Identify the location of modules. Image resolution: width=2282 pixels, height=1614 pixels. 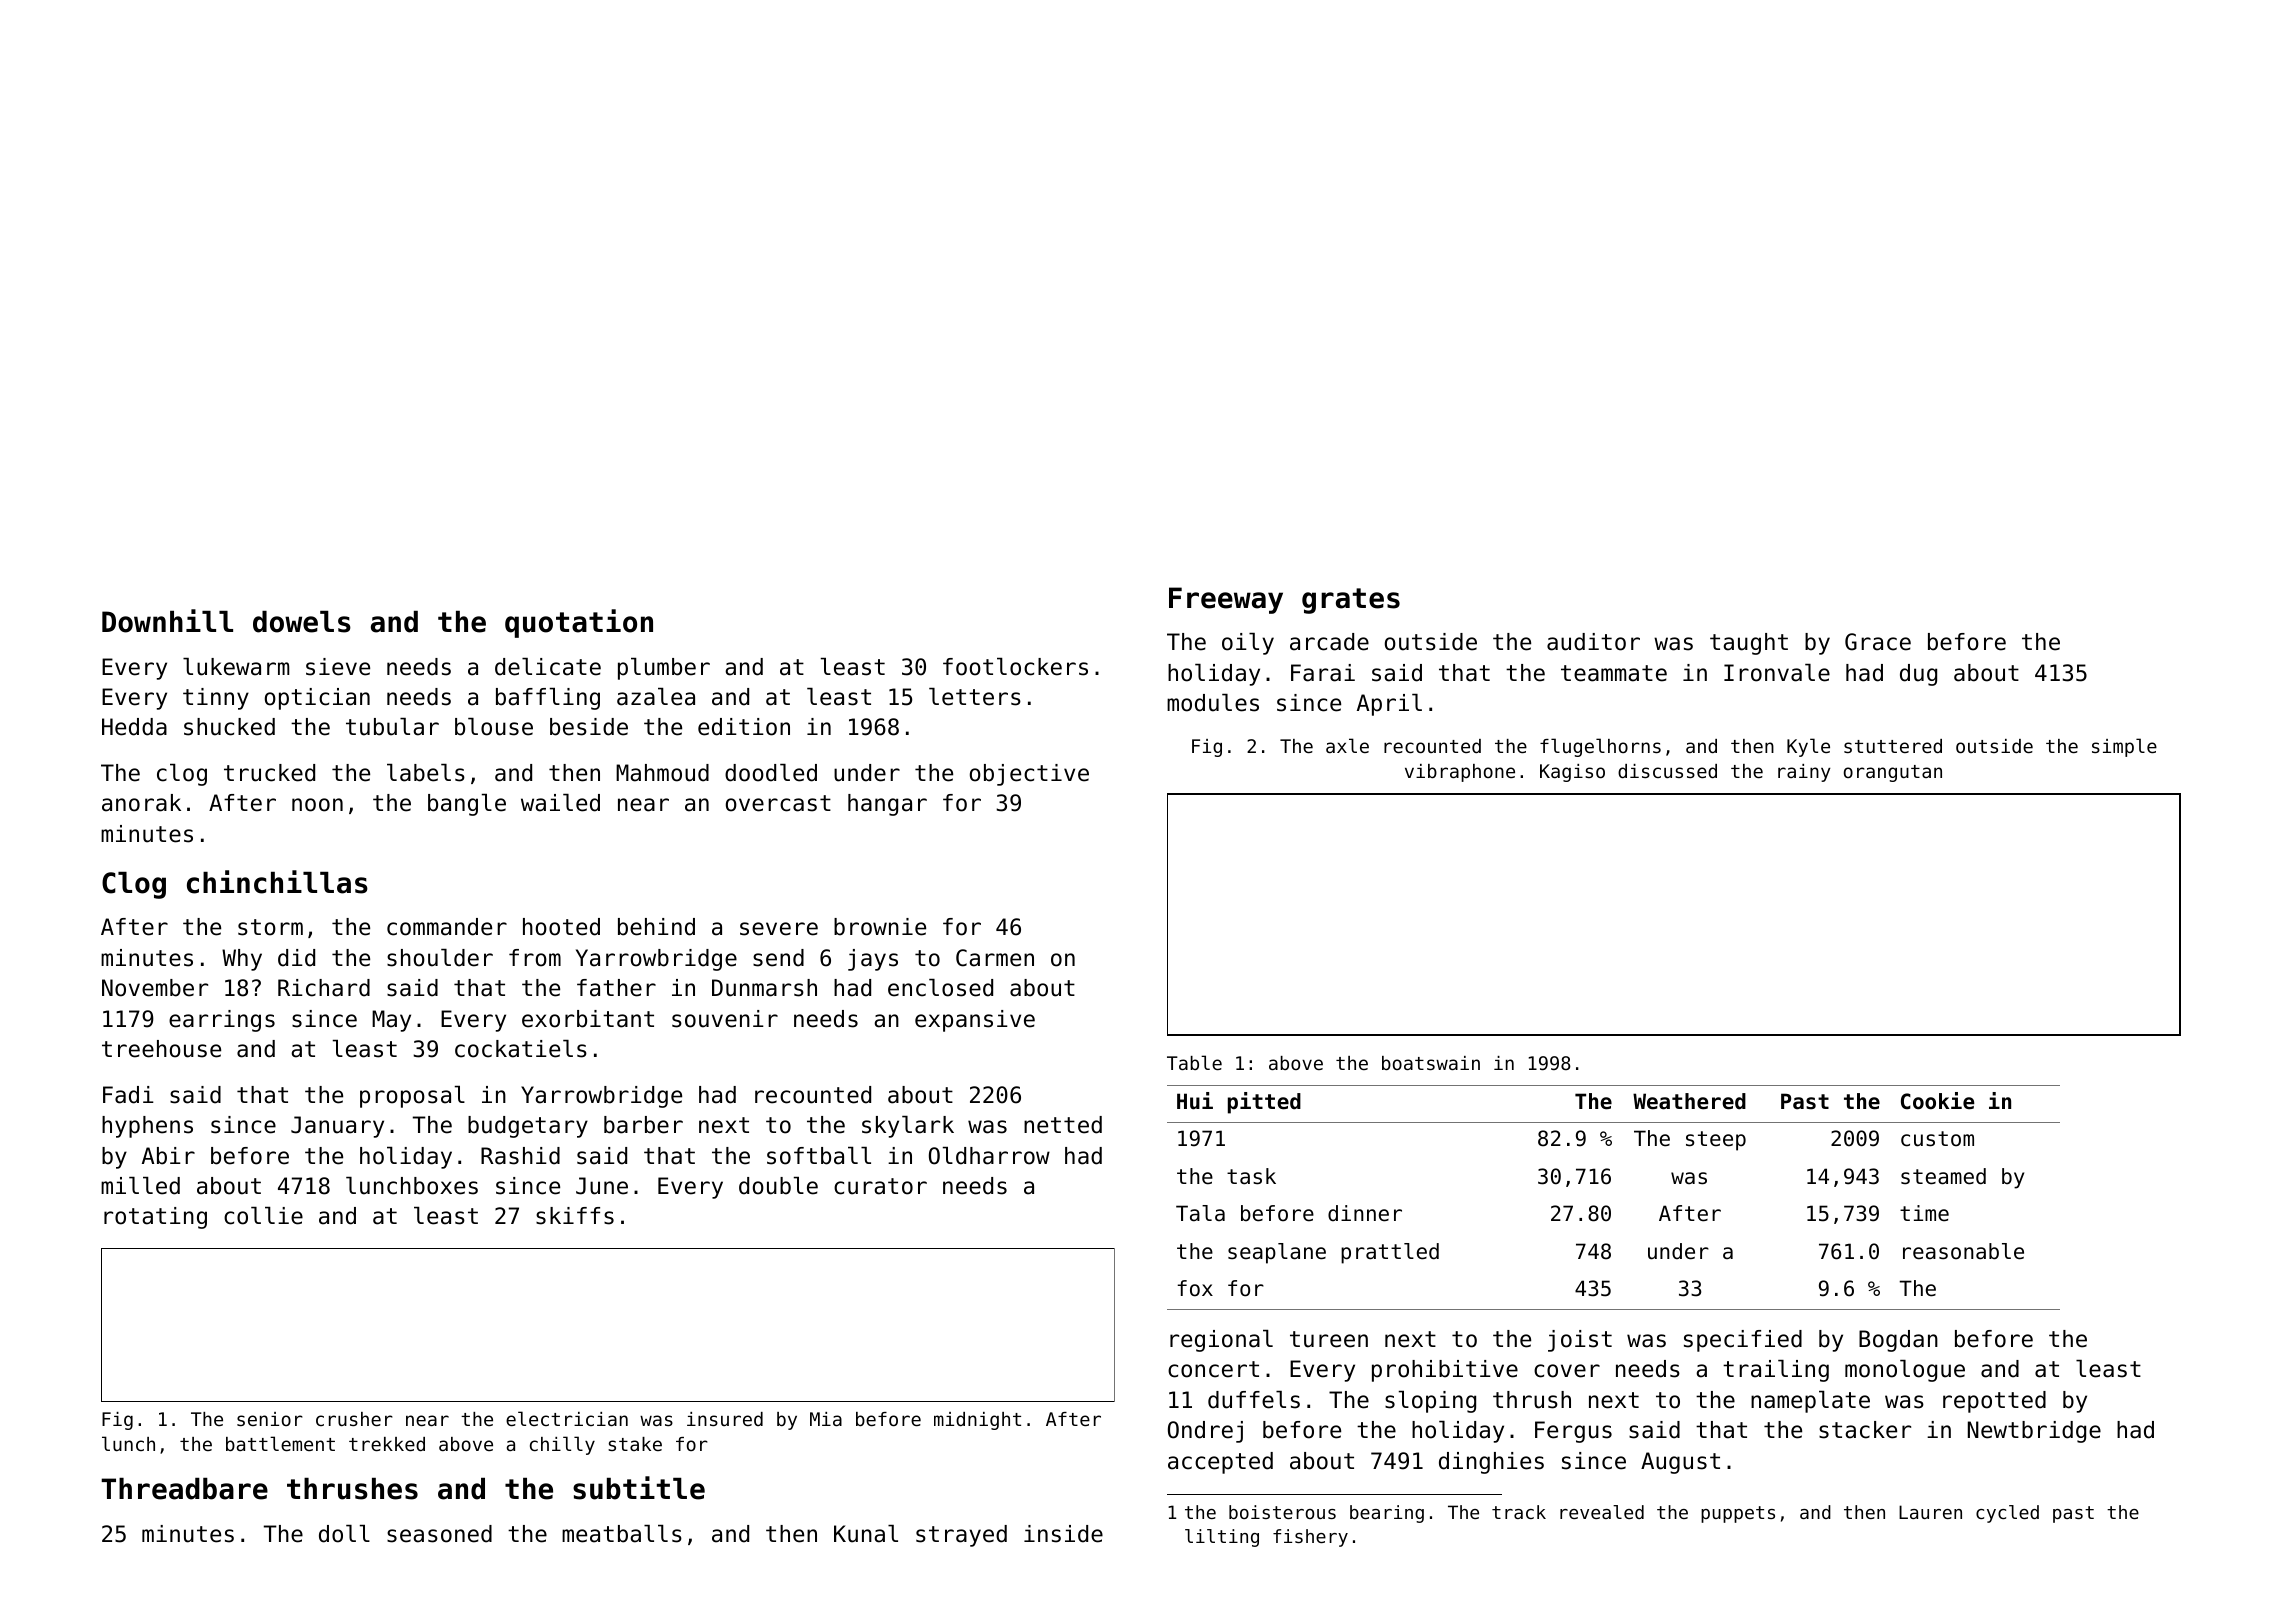
(1213, 703).
